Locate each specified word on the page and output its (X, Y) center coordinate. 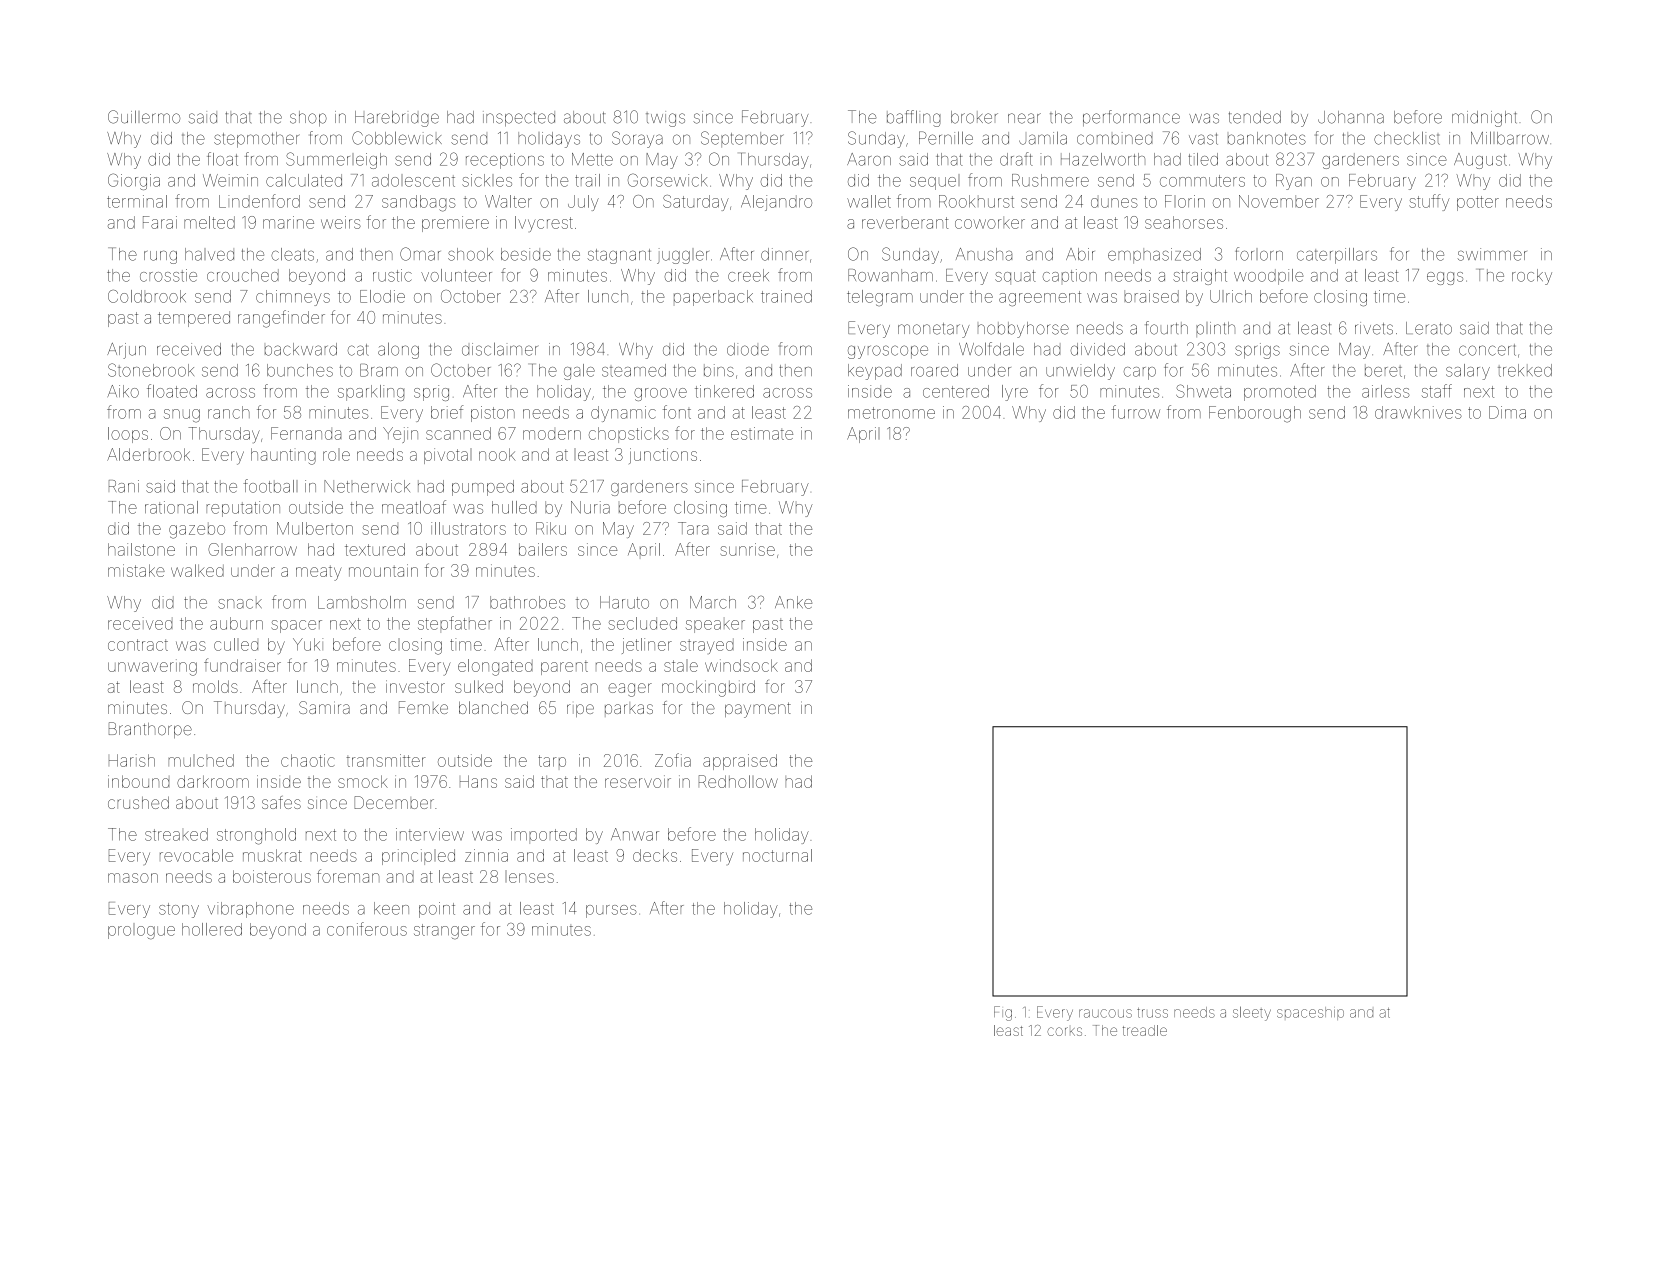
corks (1064, 1031)
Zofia (673, 760)
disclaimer (500, 349)
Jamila (1043, 138)
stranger (444, 931)
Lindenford (259, 201)
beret (1383, 370)
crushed (138, 802)
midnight (1484, 119)
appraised (740, 762)
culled (236, 644)
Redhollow (738, 781)
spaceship (1310, 1013)
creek (748, 275)
